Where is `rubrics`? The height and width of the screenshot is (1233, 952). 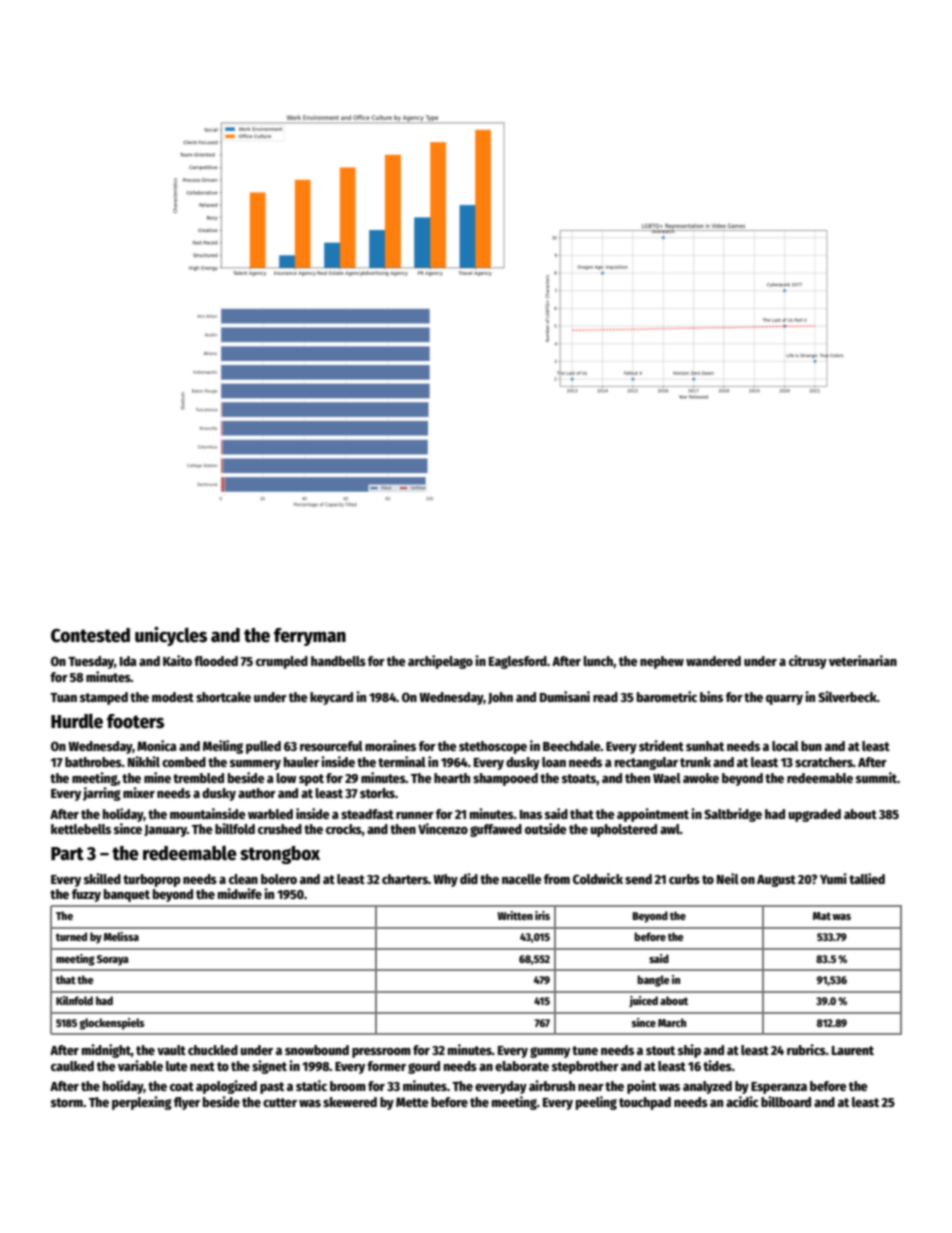
rubrics is located at coordinates (806, 1049).
